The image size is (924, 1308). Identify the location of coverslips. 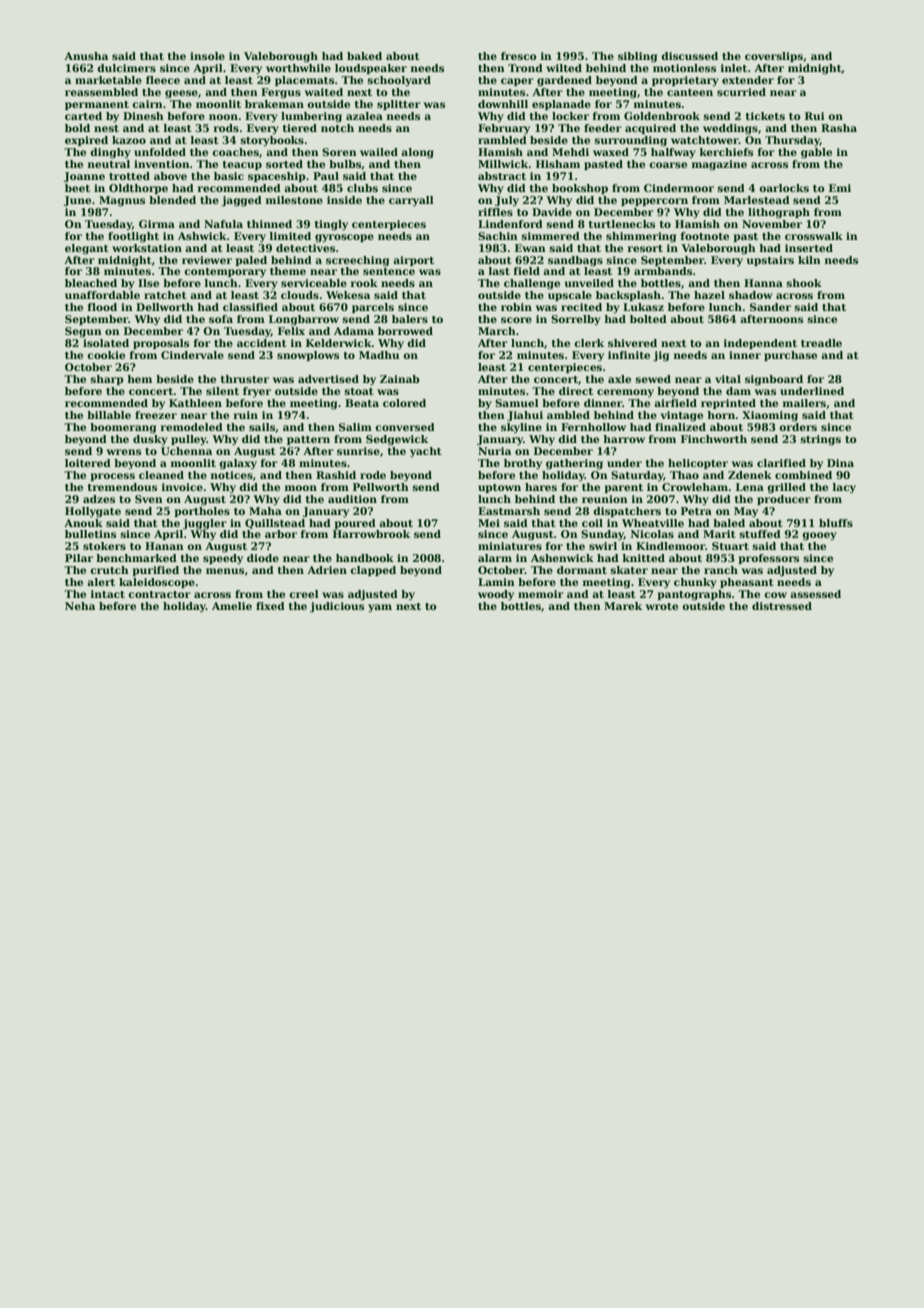
(774, 57).
